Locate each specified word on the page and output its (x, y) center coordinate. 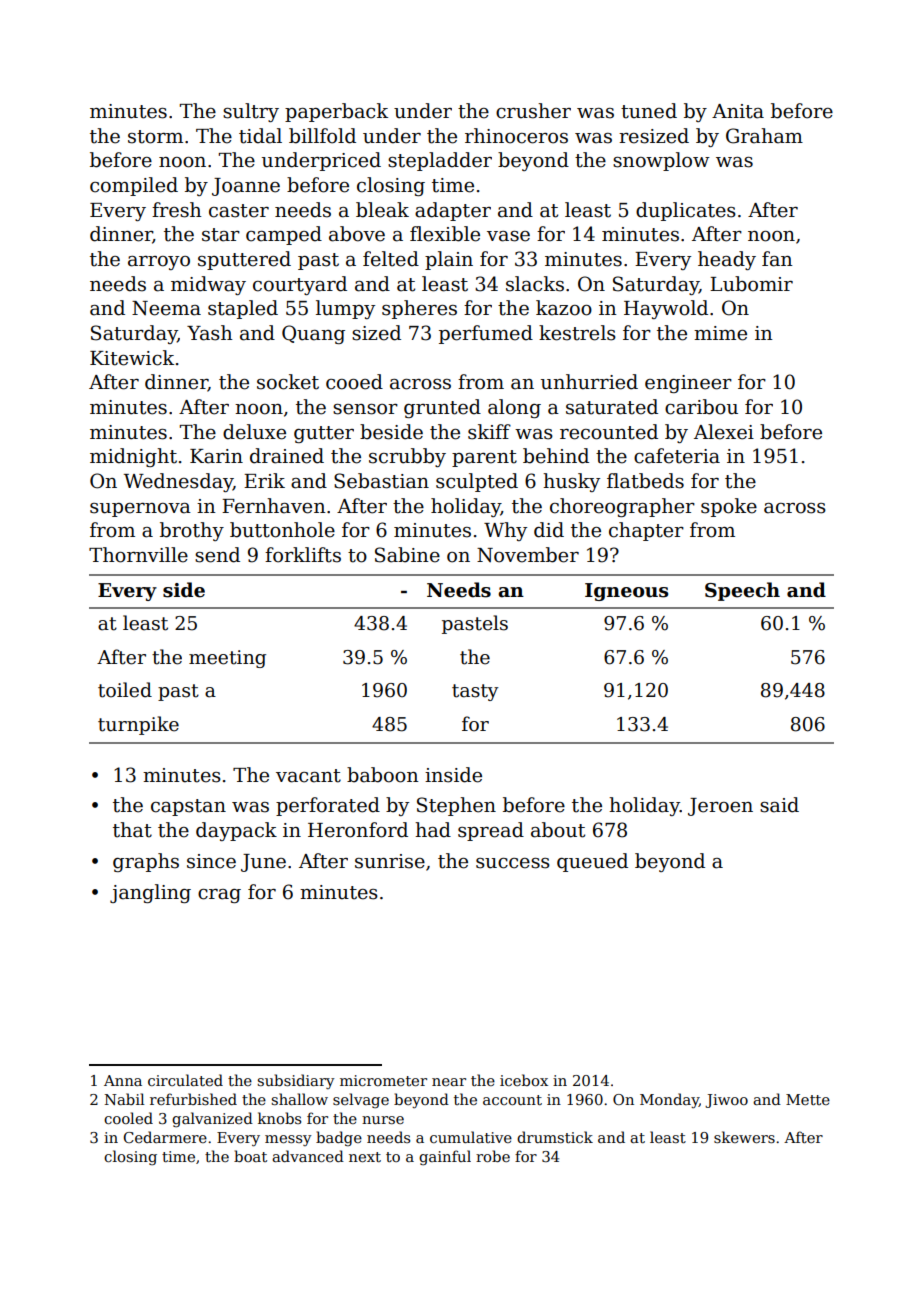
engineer (688, 384)
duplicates (686, 211)
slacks (535, 284)
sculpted (477, 482)
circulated (185, 1080)
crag (219, 896)
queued (592, 862)
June (263, 863)
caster (239, 211)
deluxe (254, 432)
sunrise (390, 861)
